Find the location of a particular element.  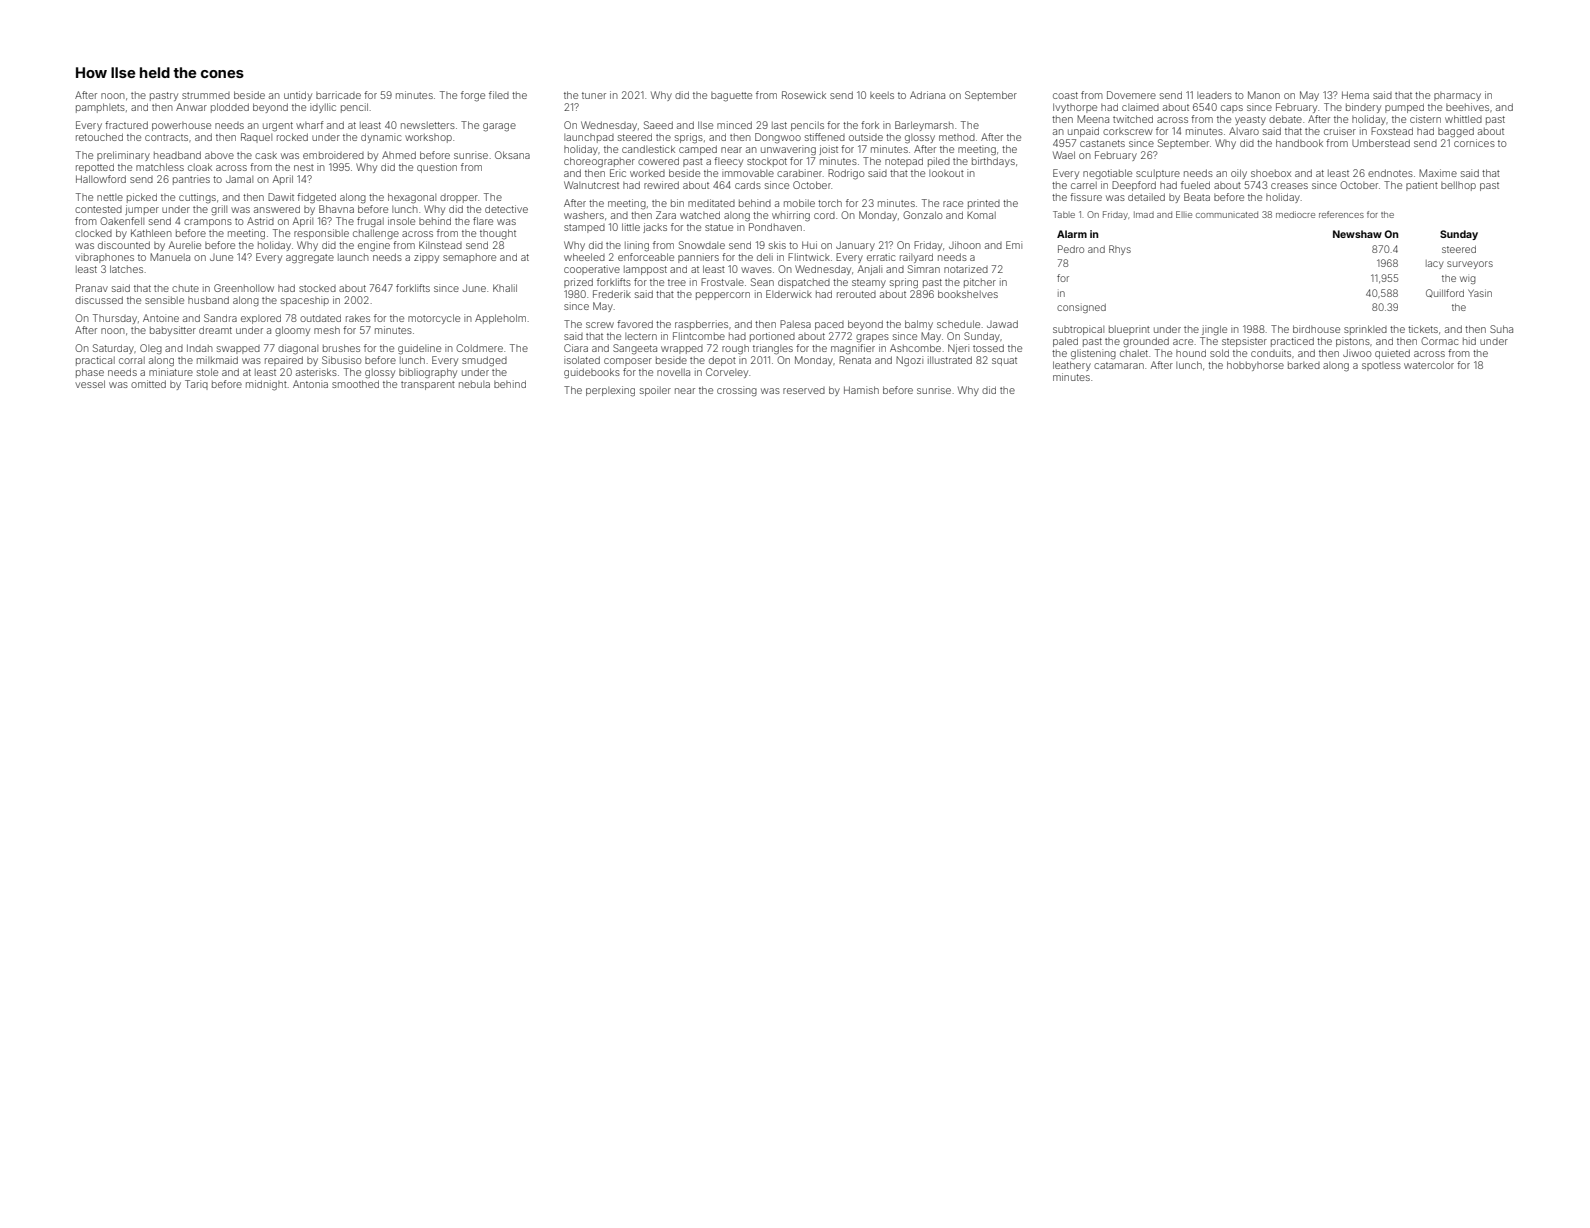

Newshaw is located at coordinates (1357, 234).
